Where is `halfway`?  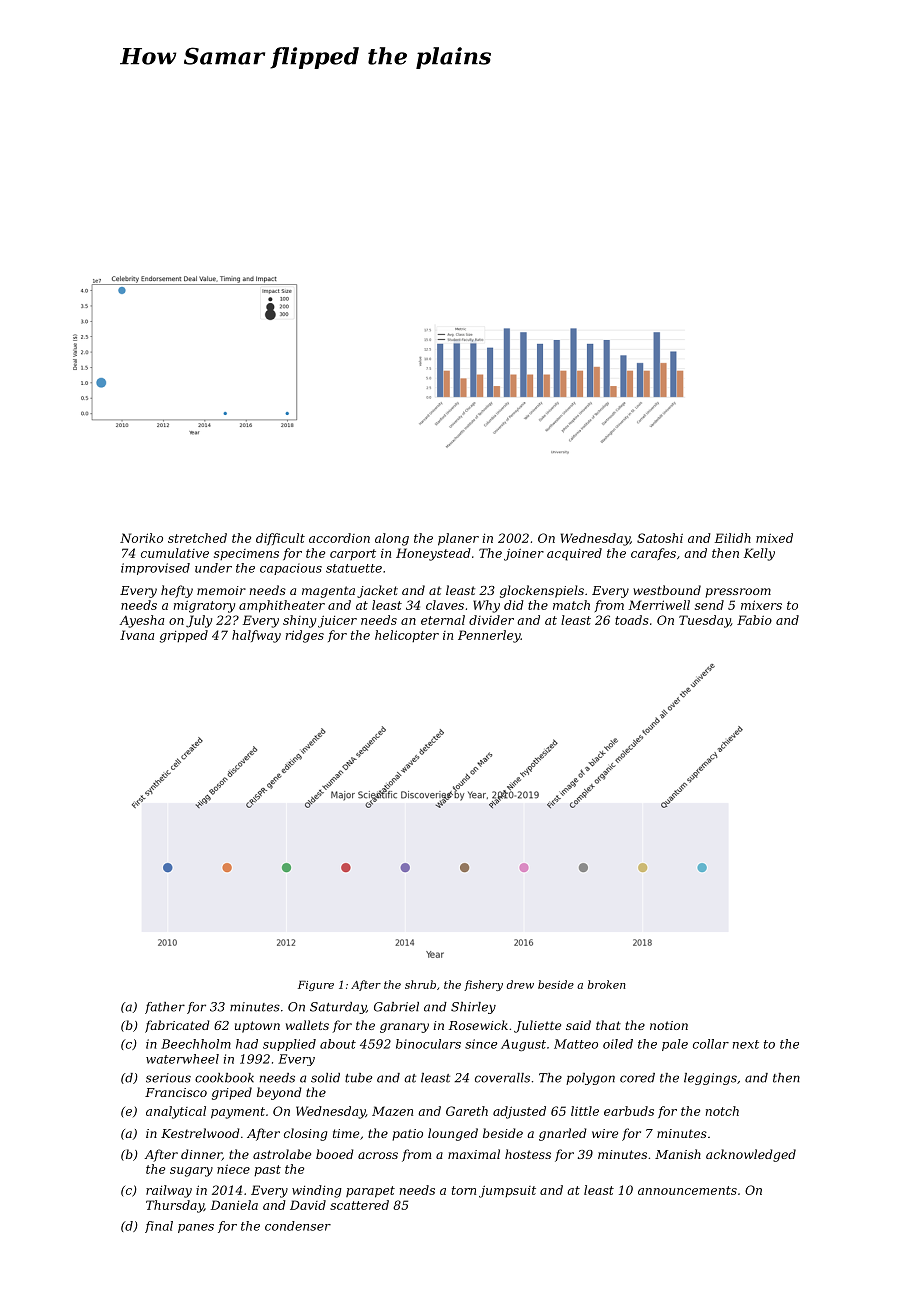 halfway is located at coordinates (256, 636).
